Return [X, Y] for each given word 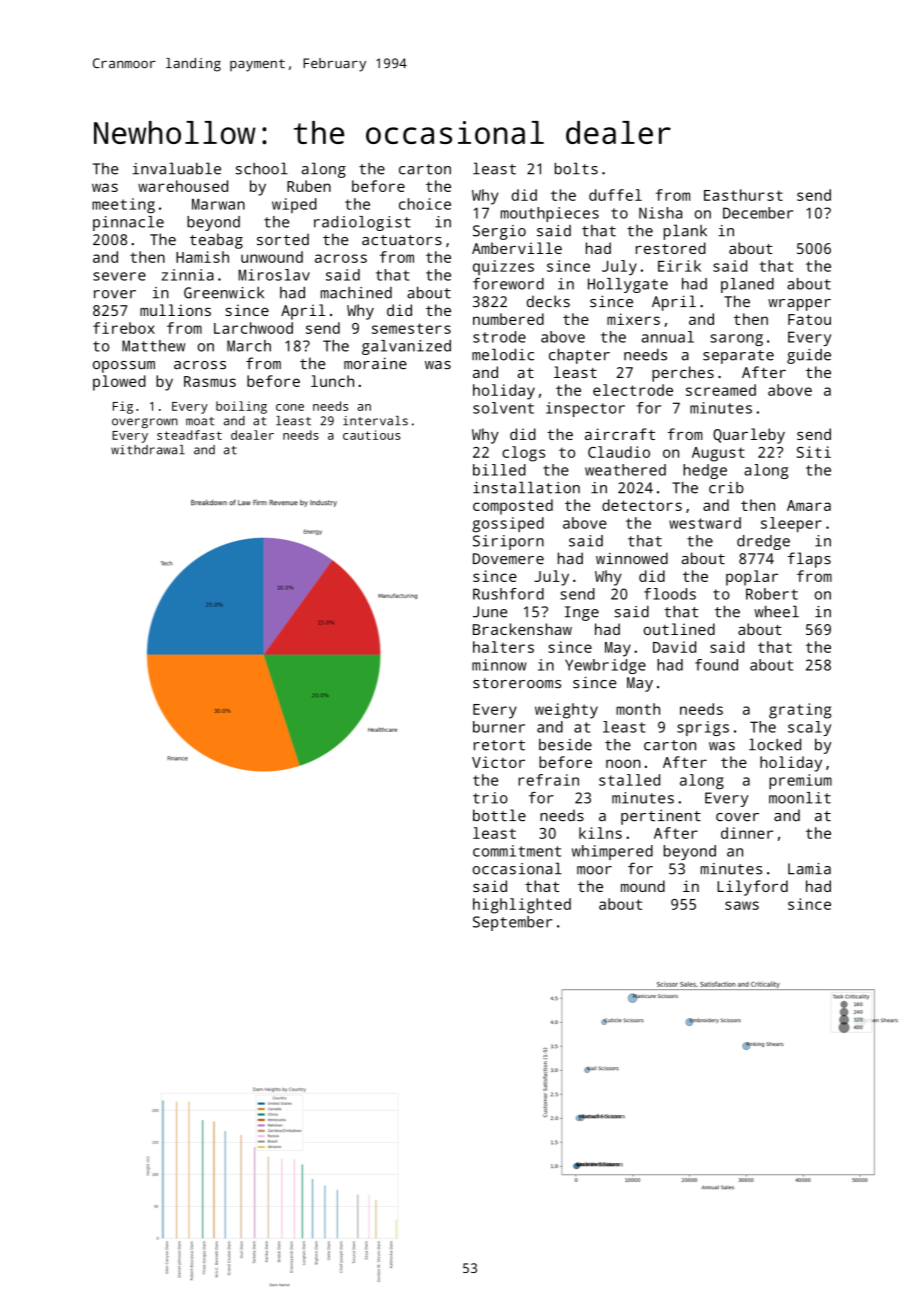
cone [290, 407]
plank [685, 232]
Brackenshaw [522, 629]
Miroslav [274, 275]
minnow [499, 665]
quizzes [503, 267]
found [716, 665]
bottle [499, 815]
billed [499, 470]
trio [490, 798]
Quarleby [749, 436]
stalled [629, 780]
